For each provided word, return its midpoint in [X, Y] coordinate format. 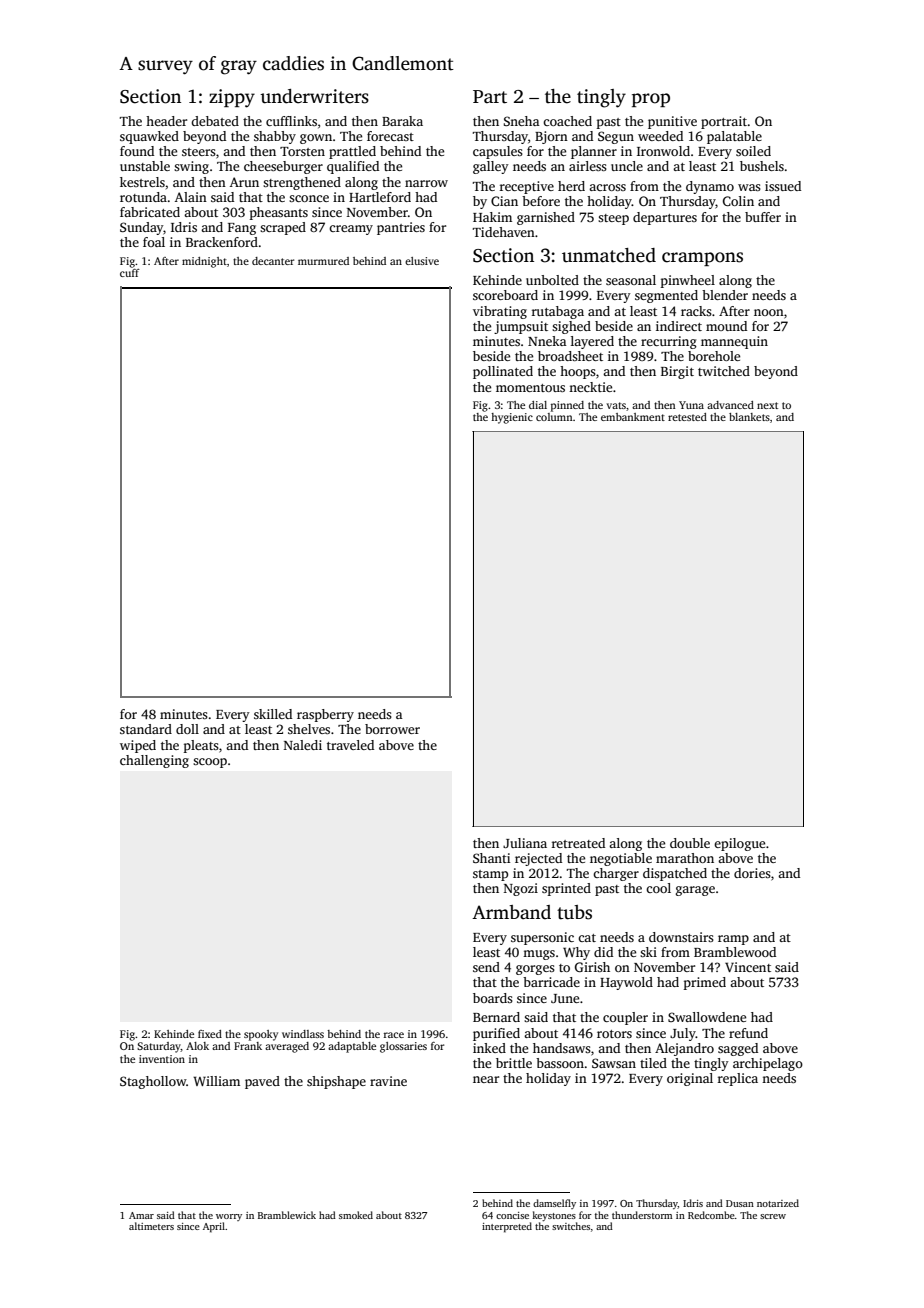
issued [783, 186]
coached [567, 121]
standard [146, 729]
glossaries [403, 1047]
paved [262, 1082]
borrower [392, 729]
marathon [685, 858]
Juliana [525, 843]
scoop [210, 763]
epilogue [739, 844]
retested [687, 417]
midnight [204, 262]
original [690, 1079]
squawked [149, 137]
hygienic [512, 418]
